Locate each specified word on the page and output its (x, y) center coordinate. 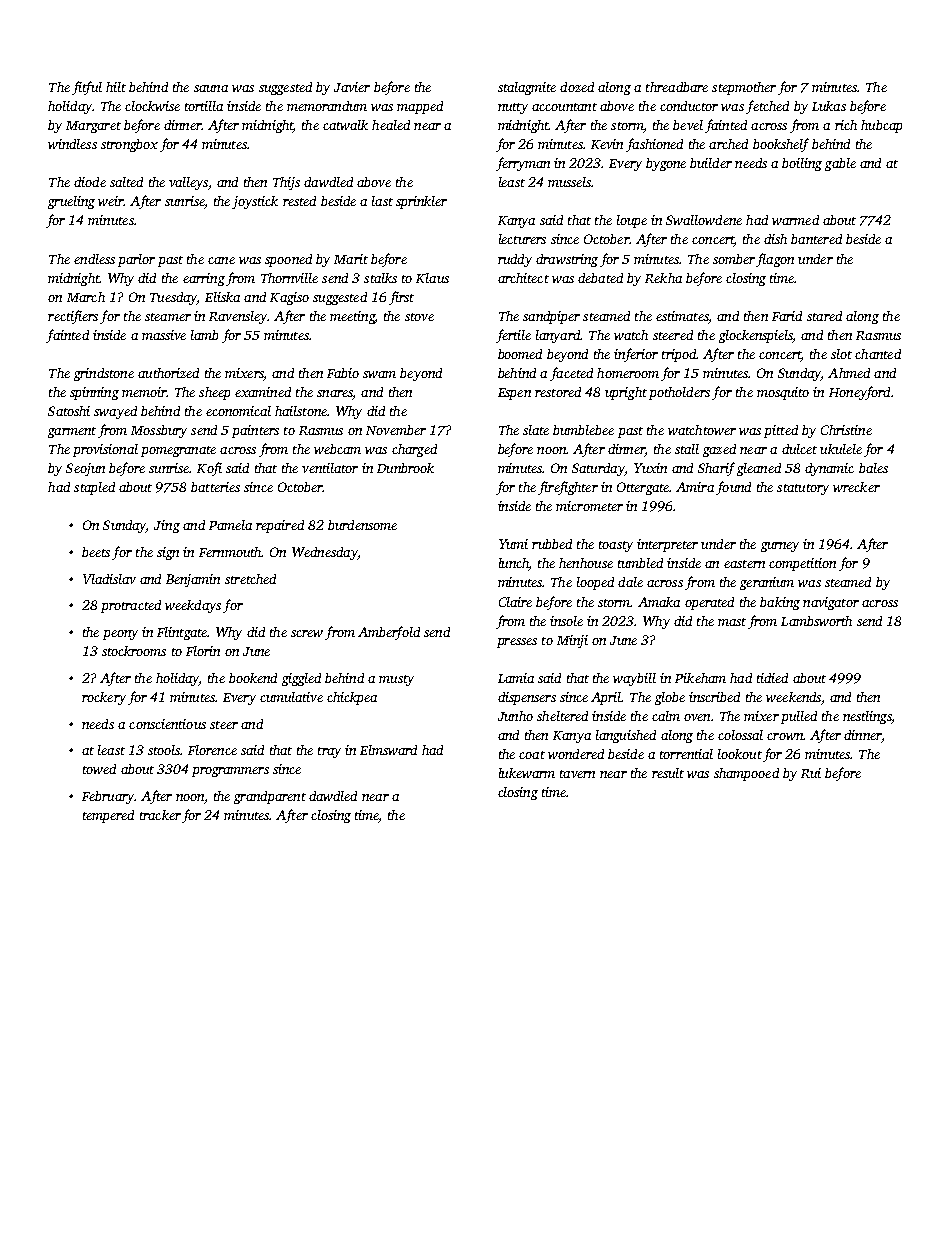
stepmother (744, 88)
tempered (108, 816)
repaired (280, 526)
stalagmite (527, 88)
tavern (577, 774)
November (396, 430)
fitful (87, 88)
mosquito (783, 393)
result (668, 773)
